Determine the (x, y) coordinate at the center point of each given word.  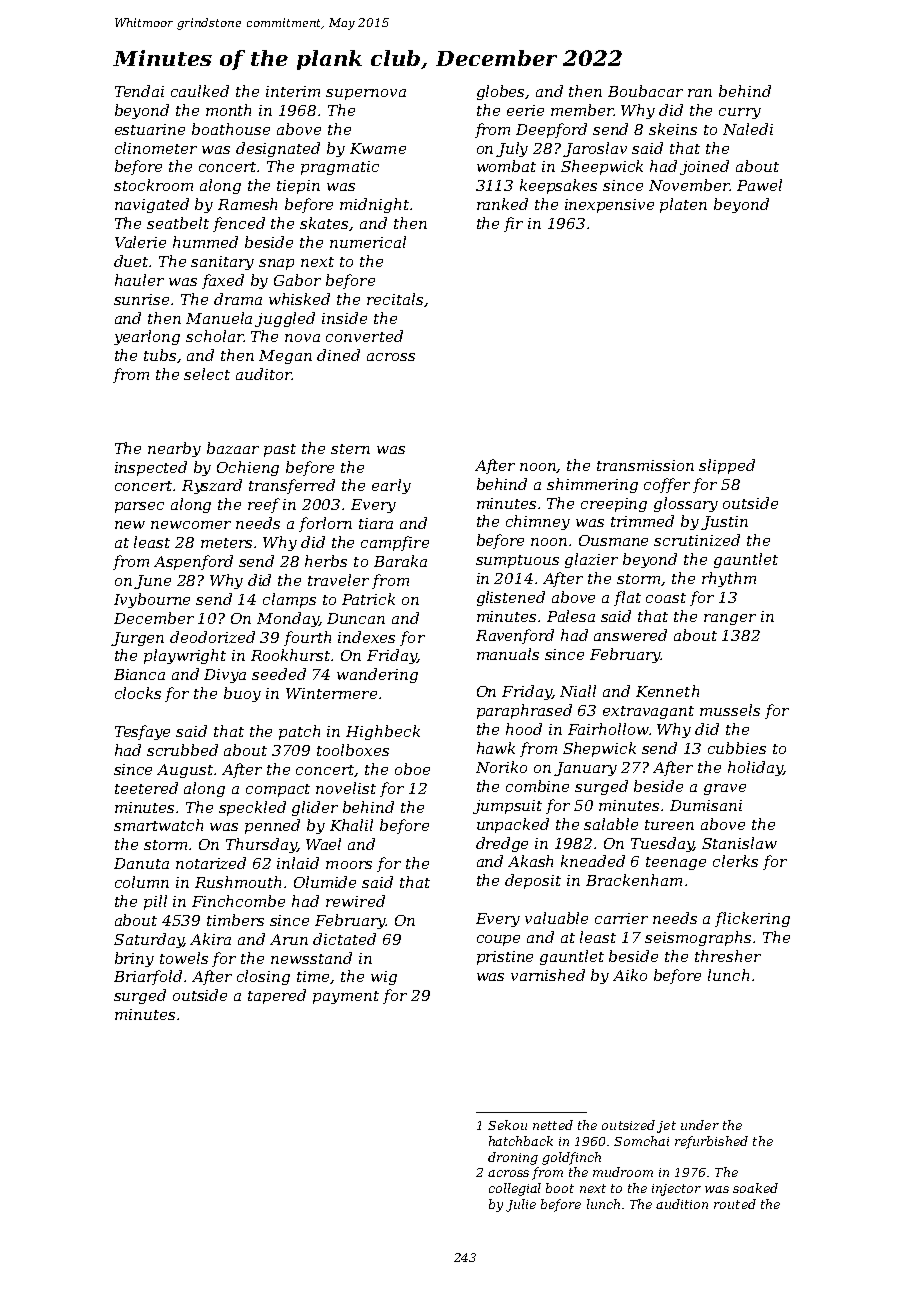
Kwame (378, 148)
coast (666, 598)
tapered (277, 996)
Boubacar (645, 91)
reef (264, 505)
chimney (538, 522)
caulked (200, 91)
